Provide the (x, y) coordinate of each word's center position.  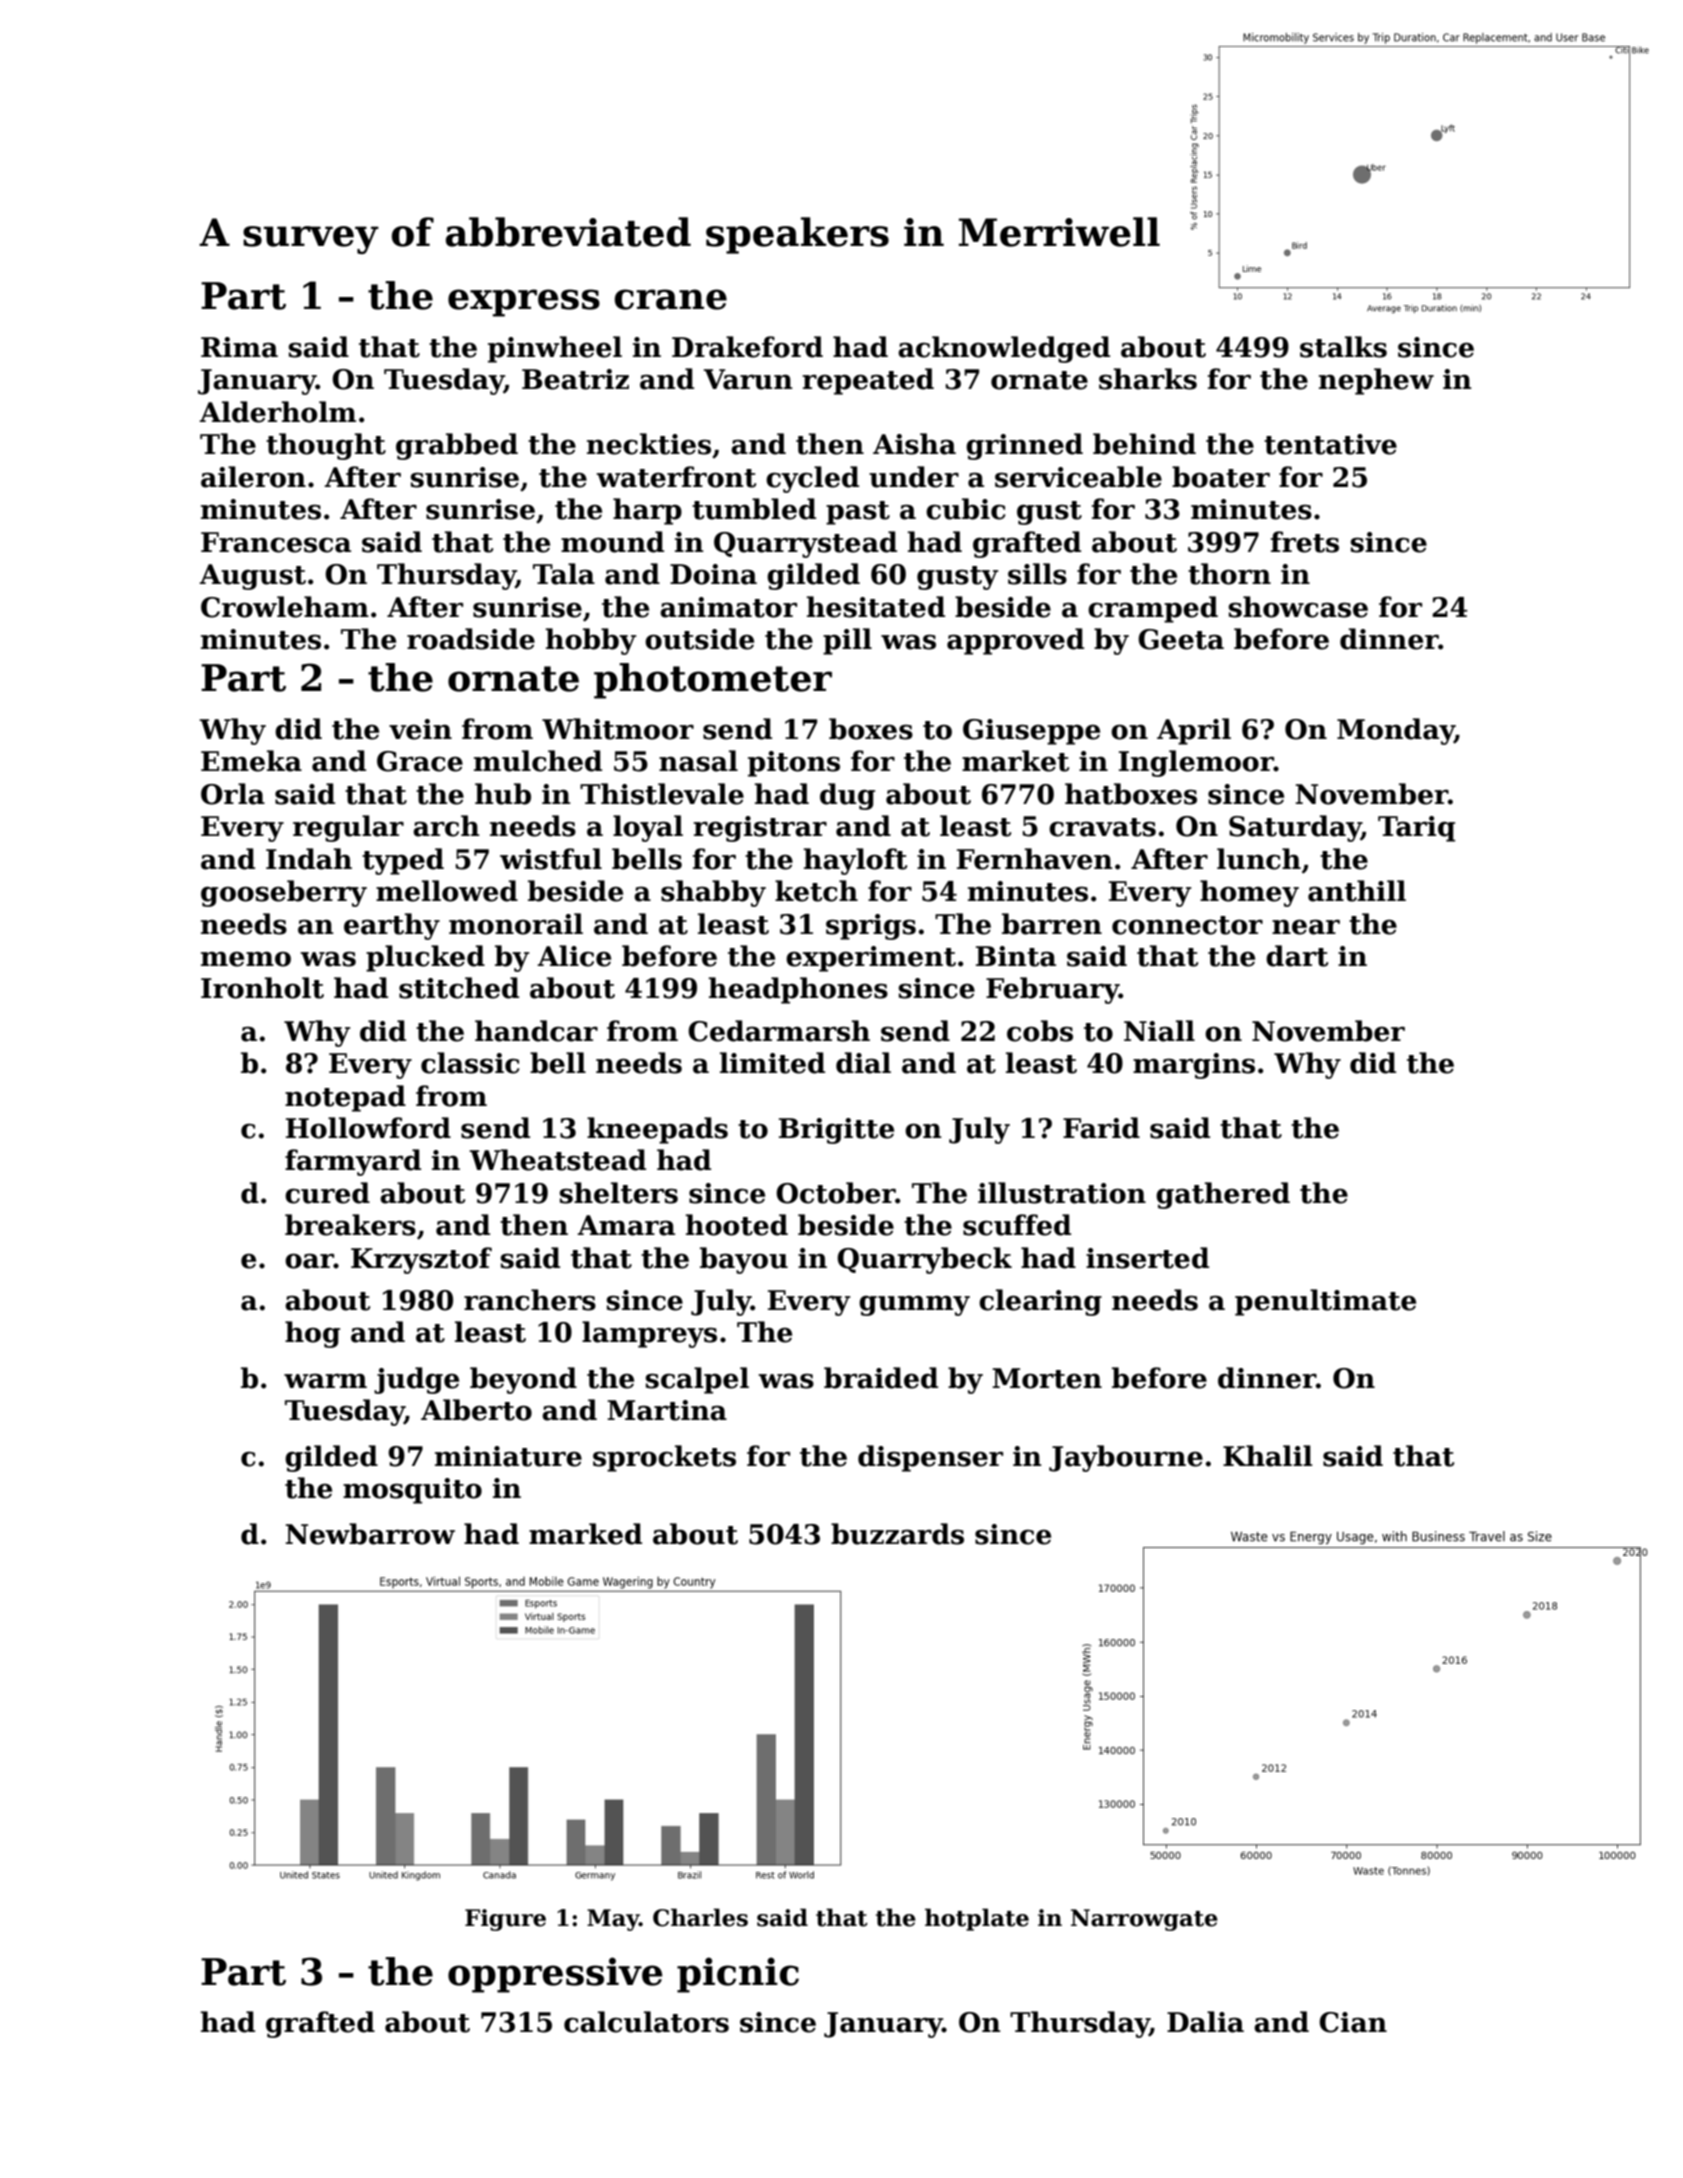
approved (1015, 641)
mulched (538, 761)
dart (1297, 956)
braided (881, 1378)
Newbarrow (370, 1534)
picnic (738, 1975)
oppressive (555, 1975)
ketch (816, 891)
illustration (1062, 1193)
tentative (1330, 444)
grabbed (457, 446)
